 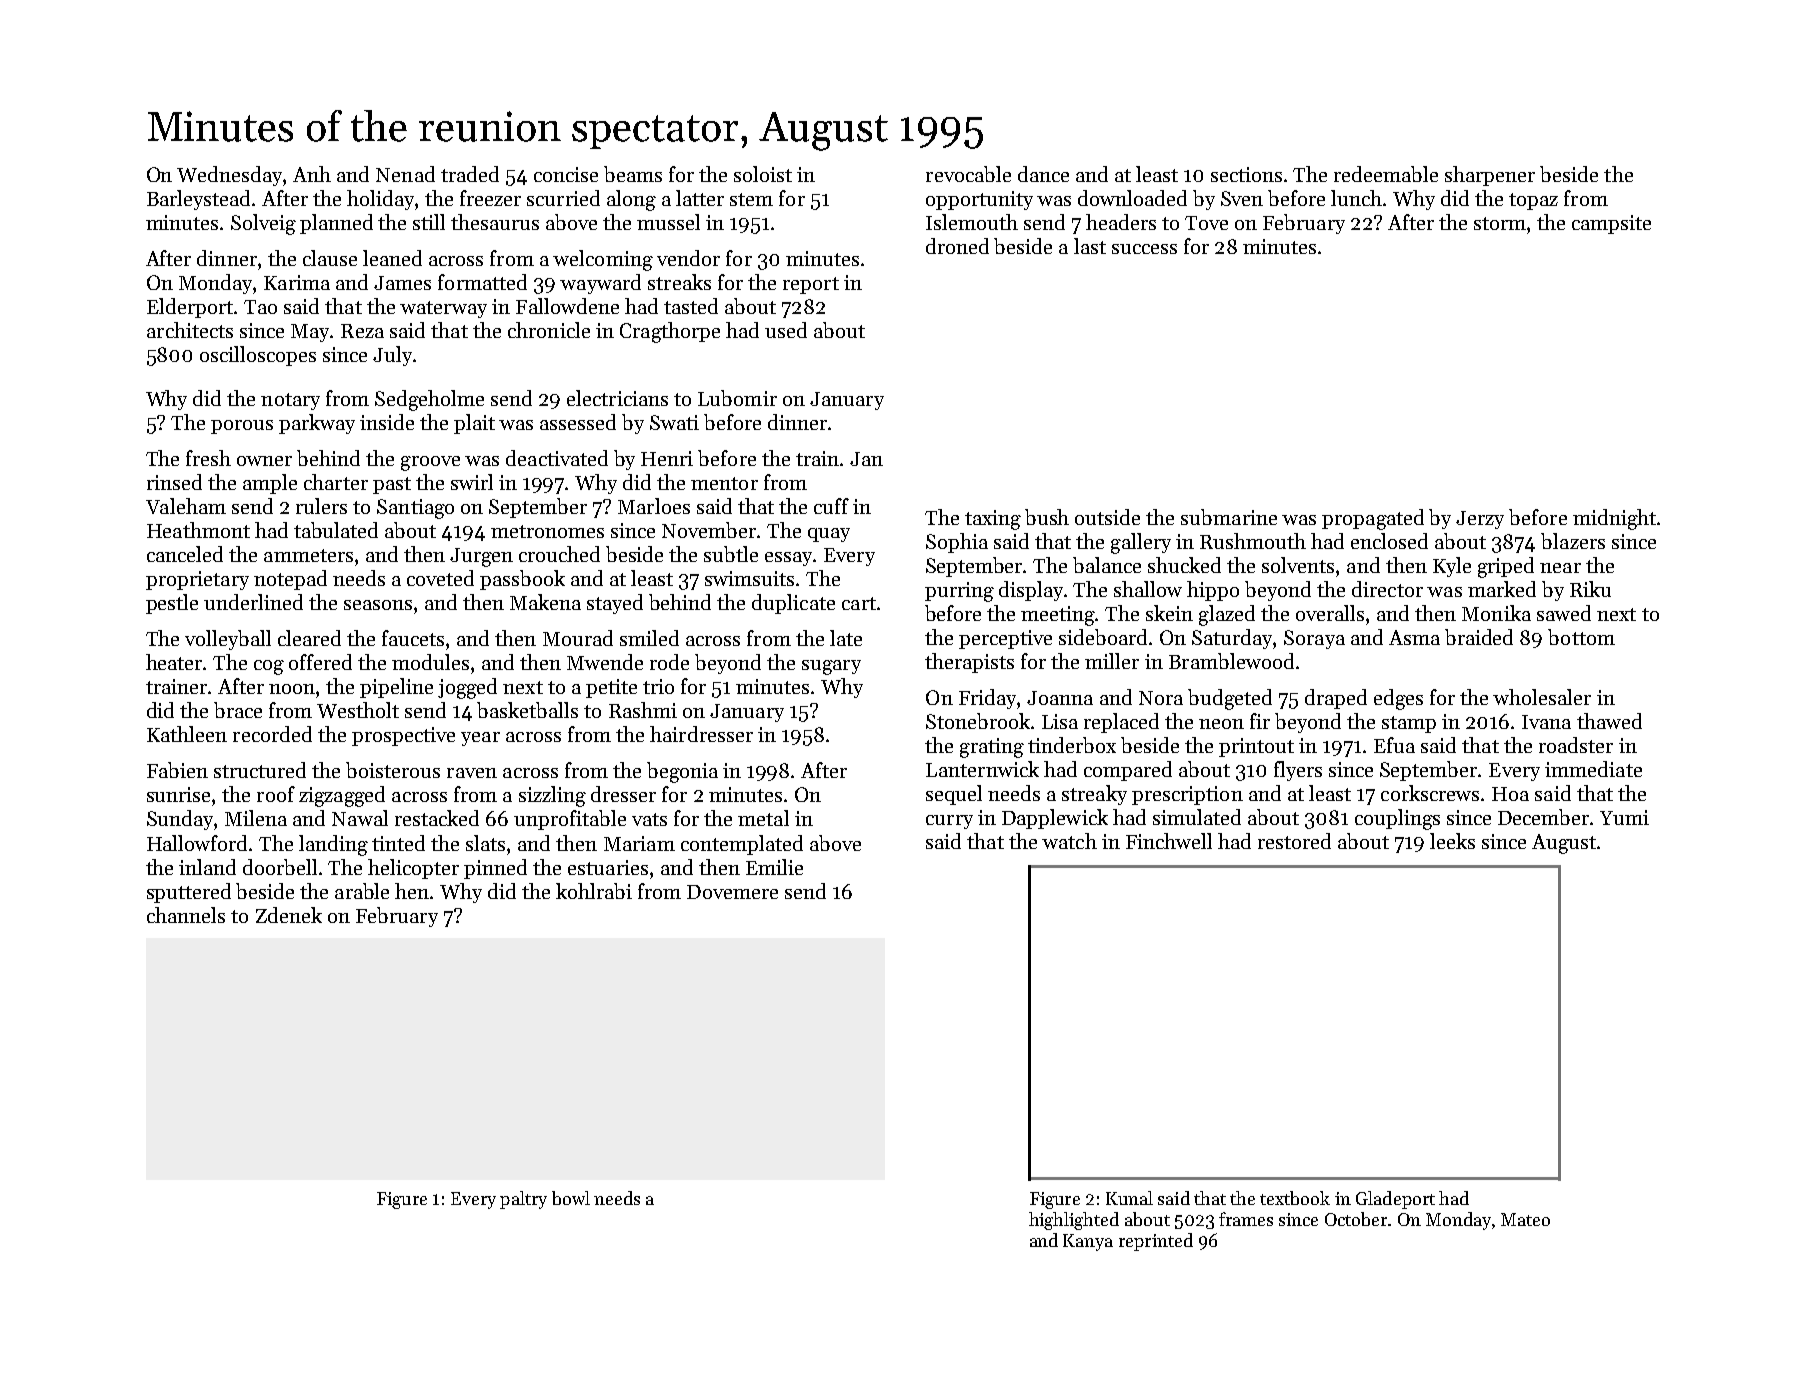 What do you see at coordinates (1490, 176) in the image?
I see `sharpener` at bounding box center [1490, 176].
